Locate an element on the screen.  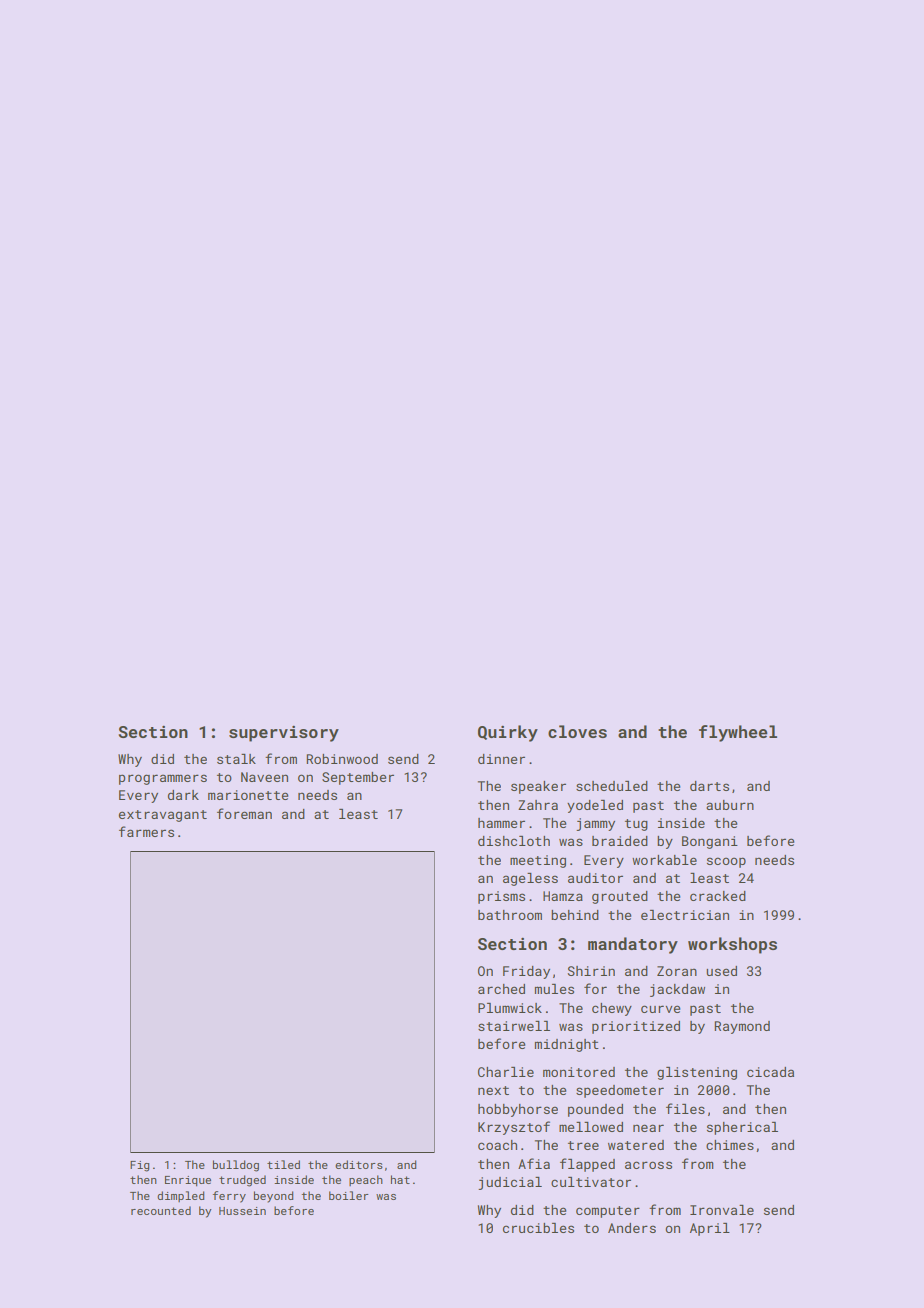
programmers is located at coordinates (163, 779).
